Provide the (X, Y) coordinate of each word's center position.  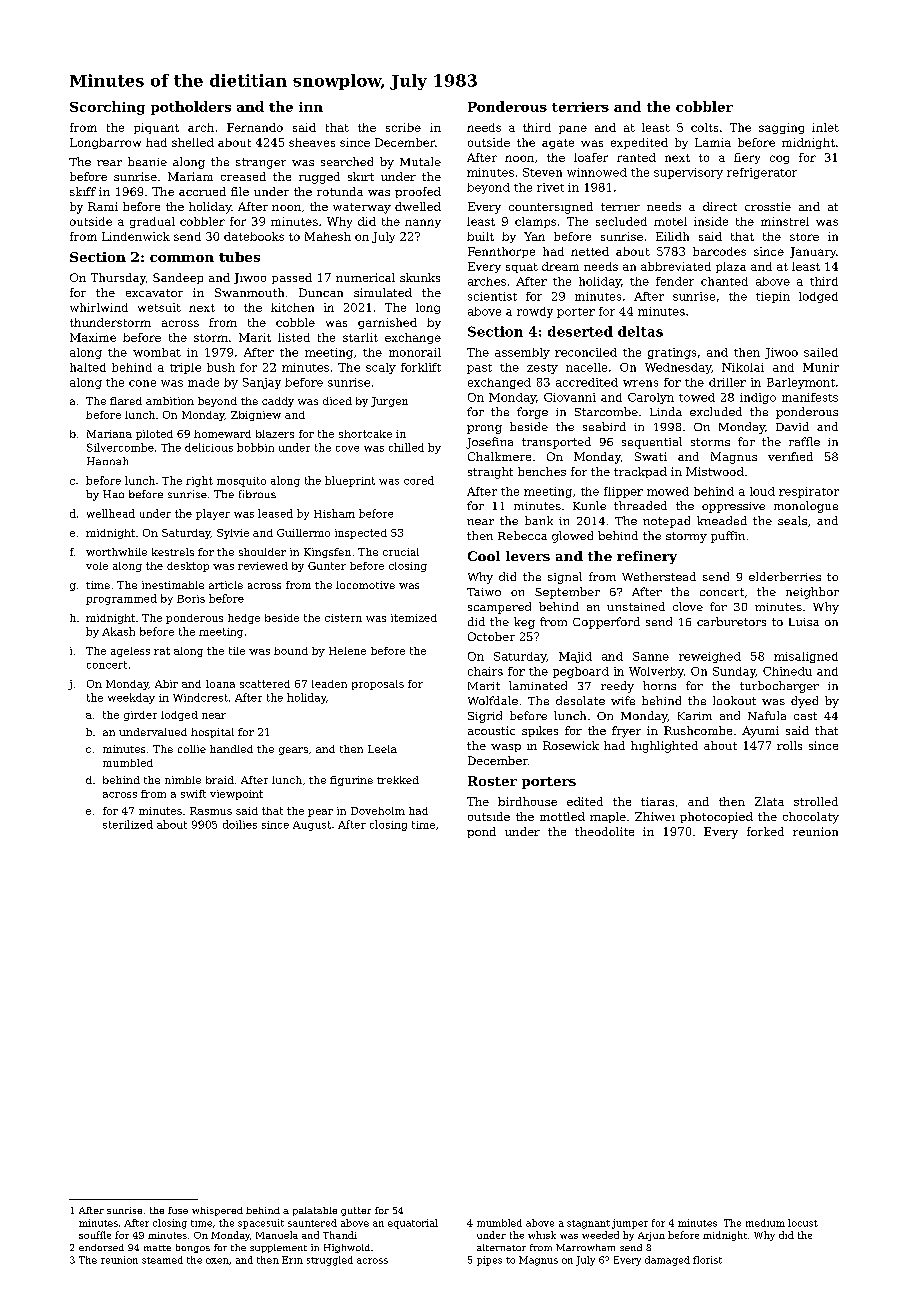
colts (704, 127)
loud (762, 491)
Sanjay (262, 383)
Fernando (255, 127)
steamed (162, 1260)
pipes (489, 1261)
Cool (484, 556)
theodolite (604, 831)
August (312, 826)
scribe (403, 127)
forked (765, 831)
